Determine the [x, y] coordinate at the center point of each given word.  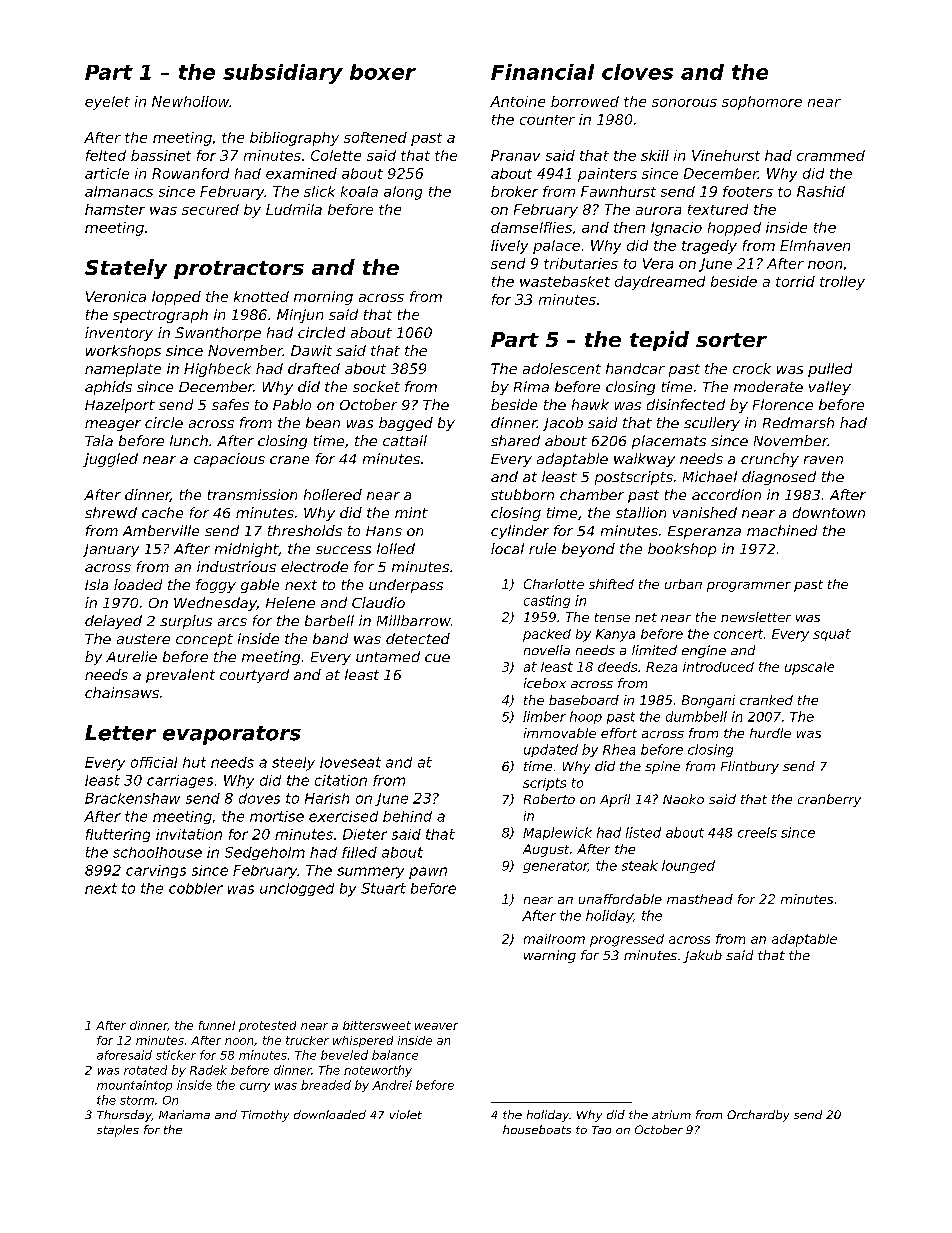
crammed [831, 155]
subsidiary [283, 74]
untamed [388, 656]
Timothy [265, 1116]
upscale [809, 668]
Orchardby [758, 1116]
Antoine [517, 101]
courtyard [254, 676]
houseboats [537, 1129]
